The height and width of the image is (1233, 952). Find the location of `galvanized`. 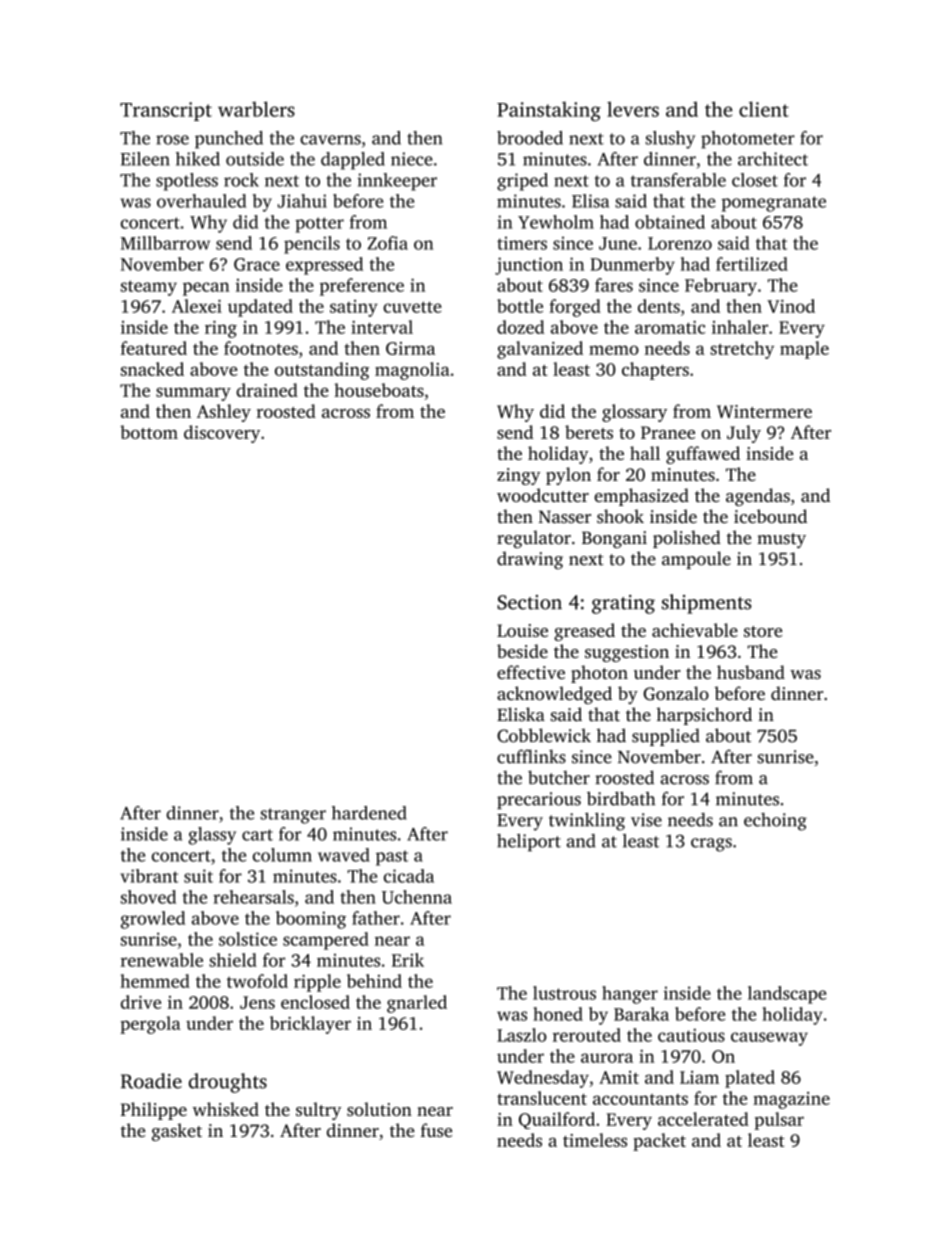

galvanized is located at coordinates (540, 350).
